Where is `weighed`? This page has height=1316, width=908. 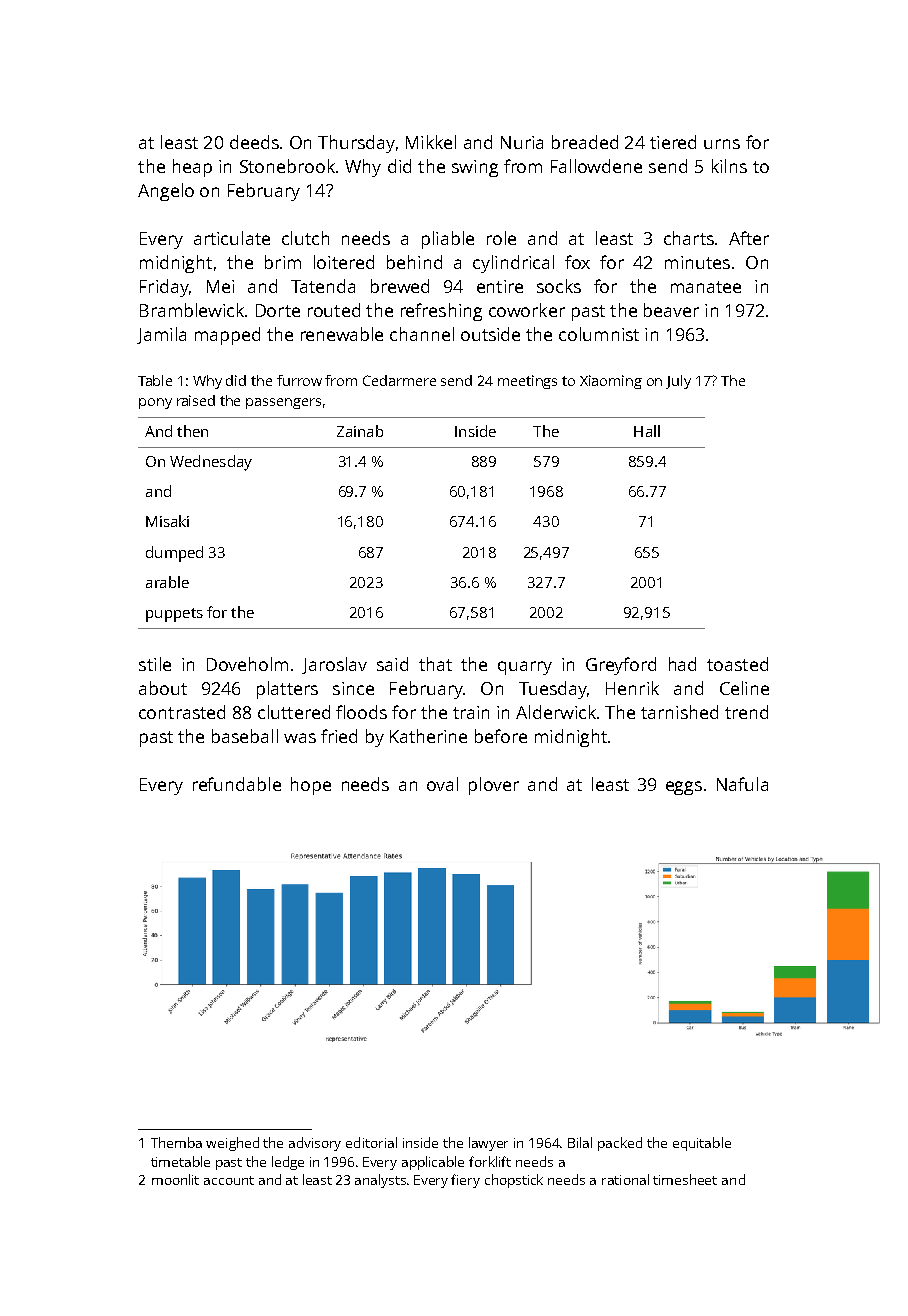
weighed is located at coordinates (232, 1144).
